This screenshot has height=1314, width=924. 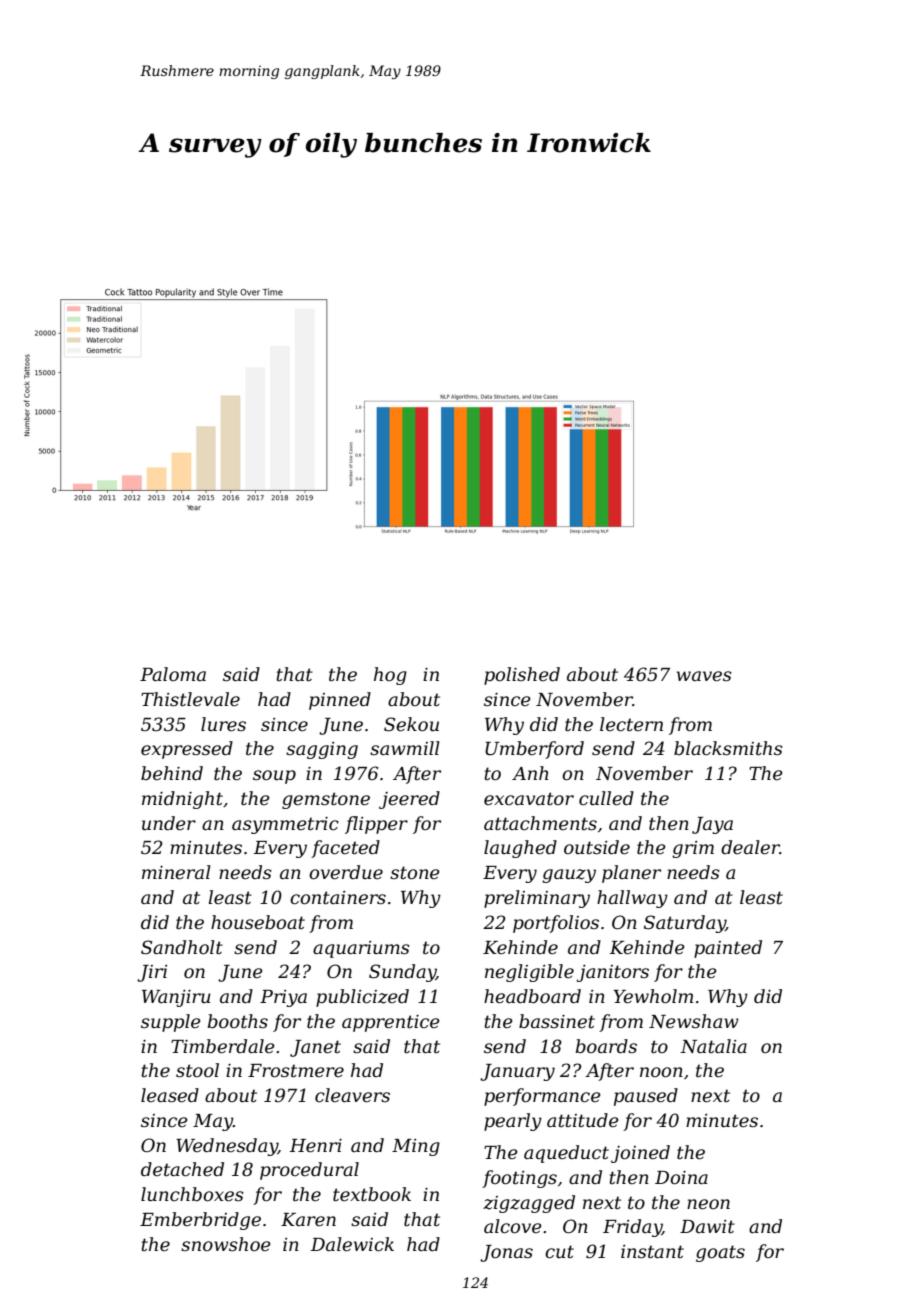 I want to click on sawmill, so click(x=405, y=748).
